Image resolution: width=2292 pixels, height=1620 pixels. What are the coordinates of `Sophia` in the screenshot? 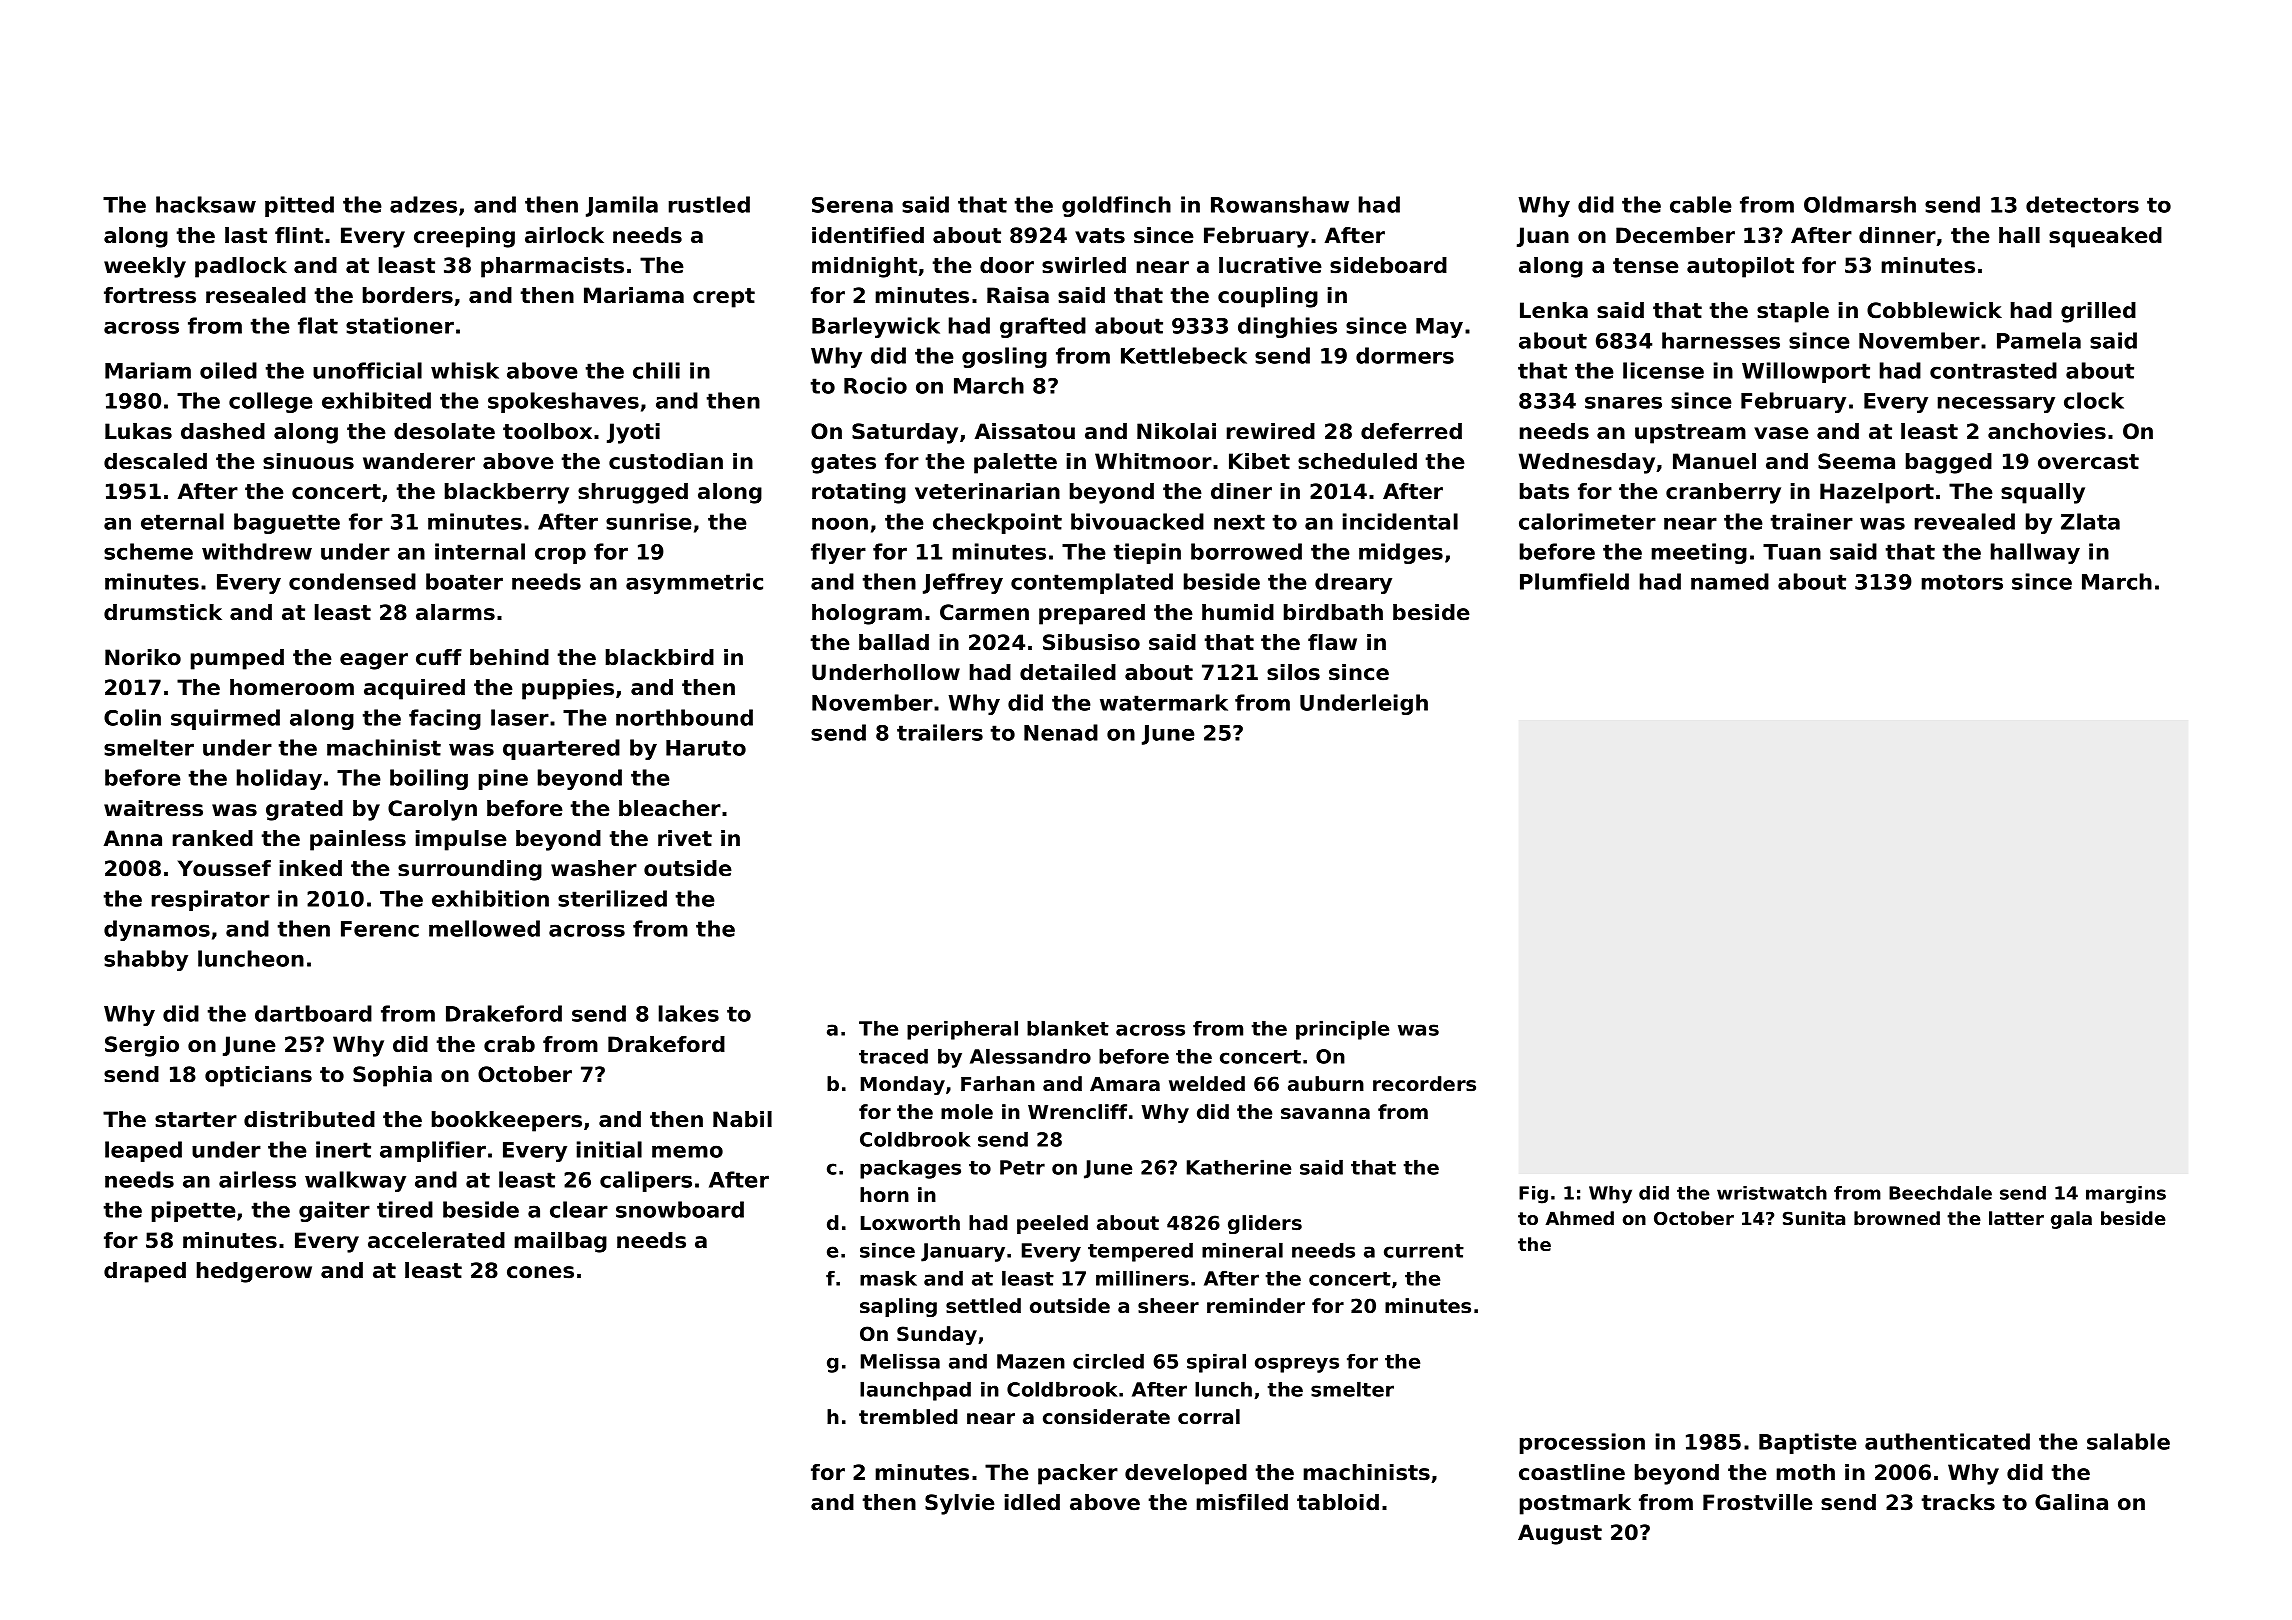 It's located at (392, 1076).
